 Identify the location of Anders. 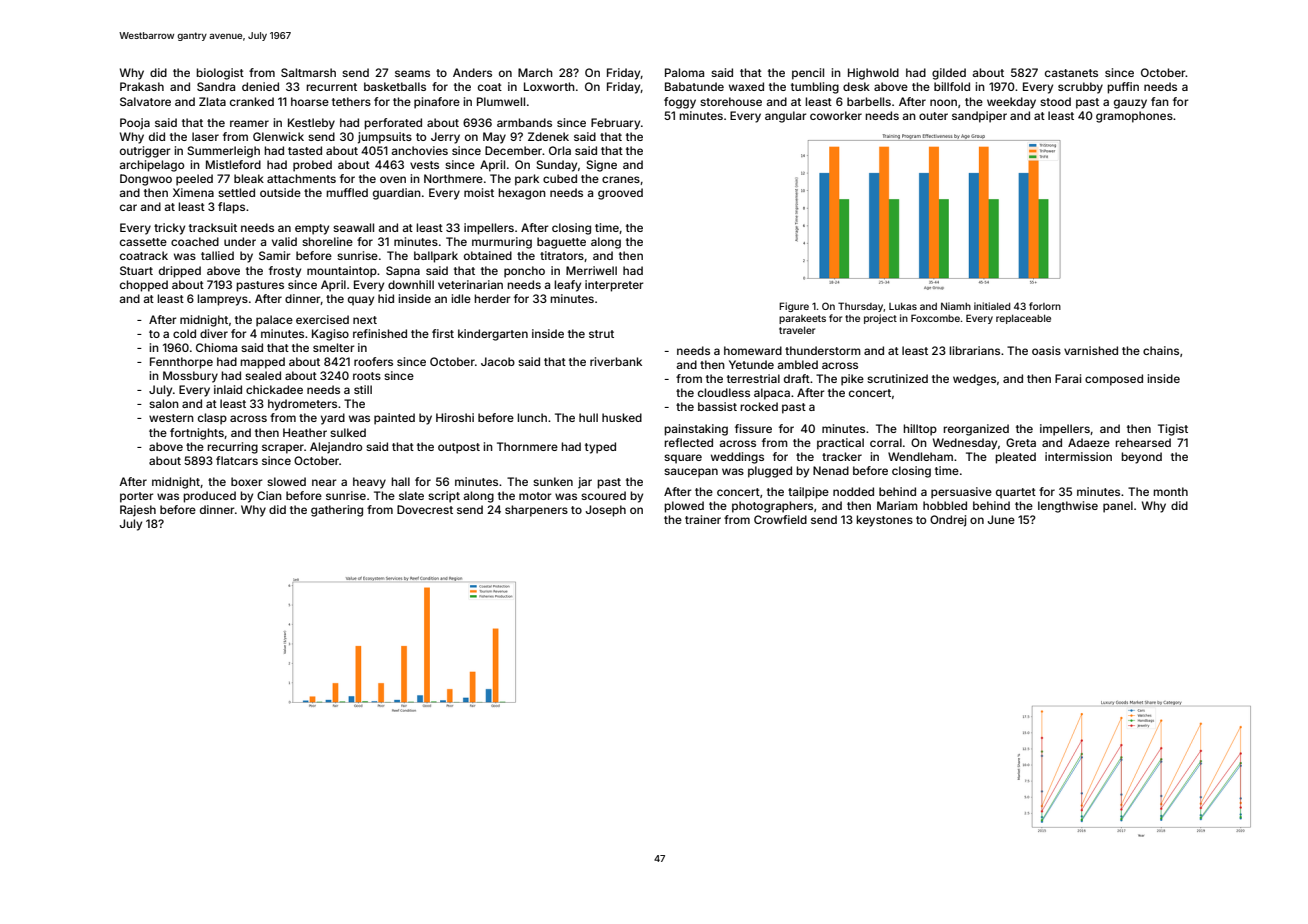
(472, 72).
